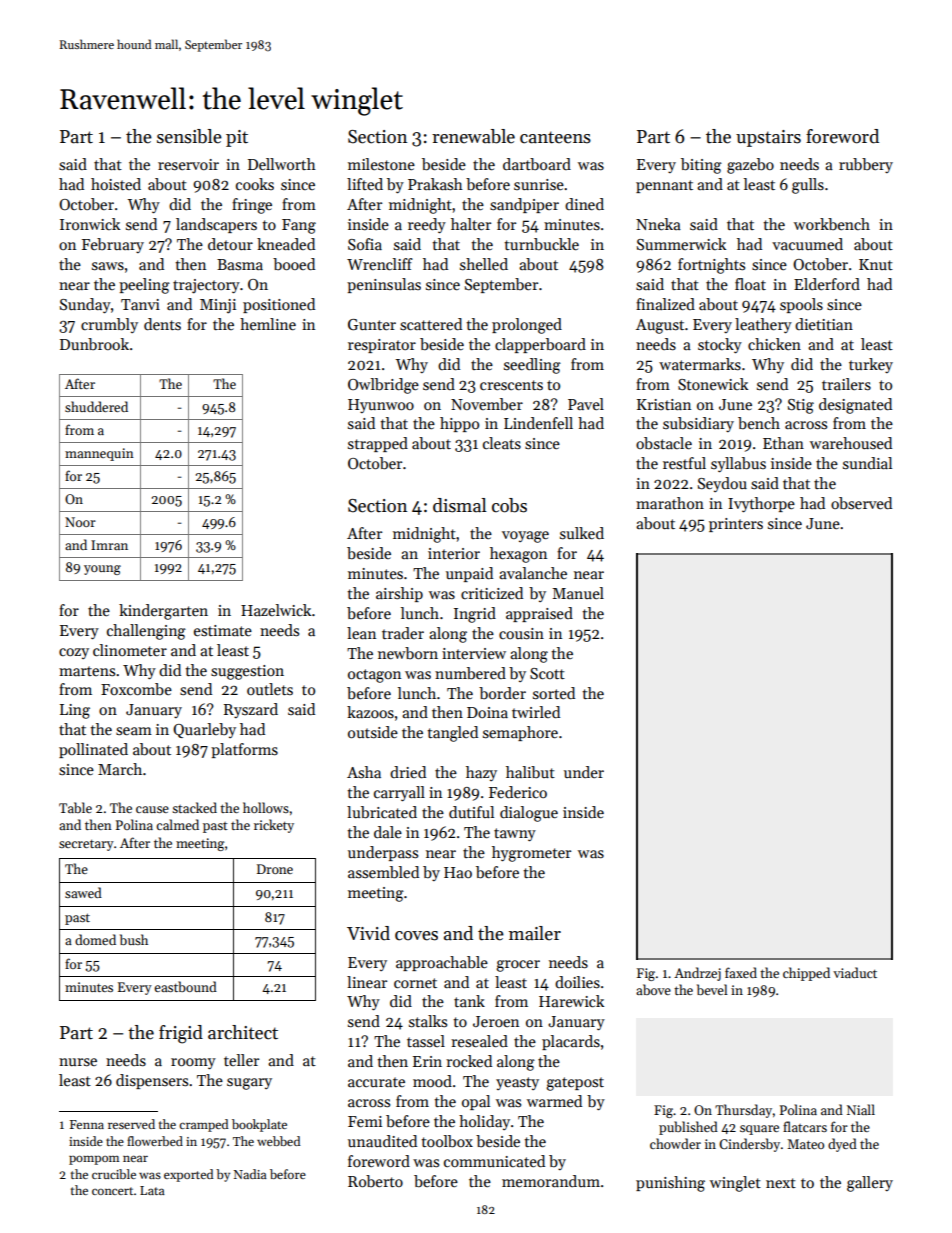  Describe the element at coordinates (116, 184) in the screenshot. I see `hoisted` at that location.
